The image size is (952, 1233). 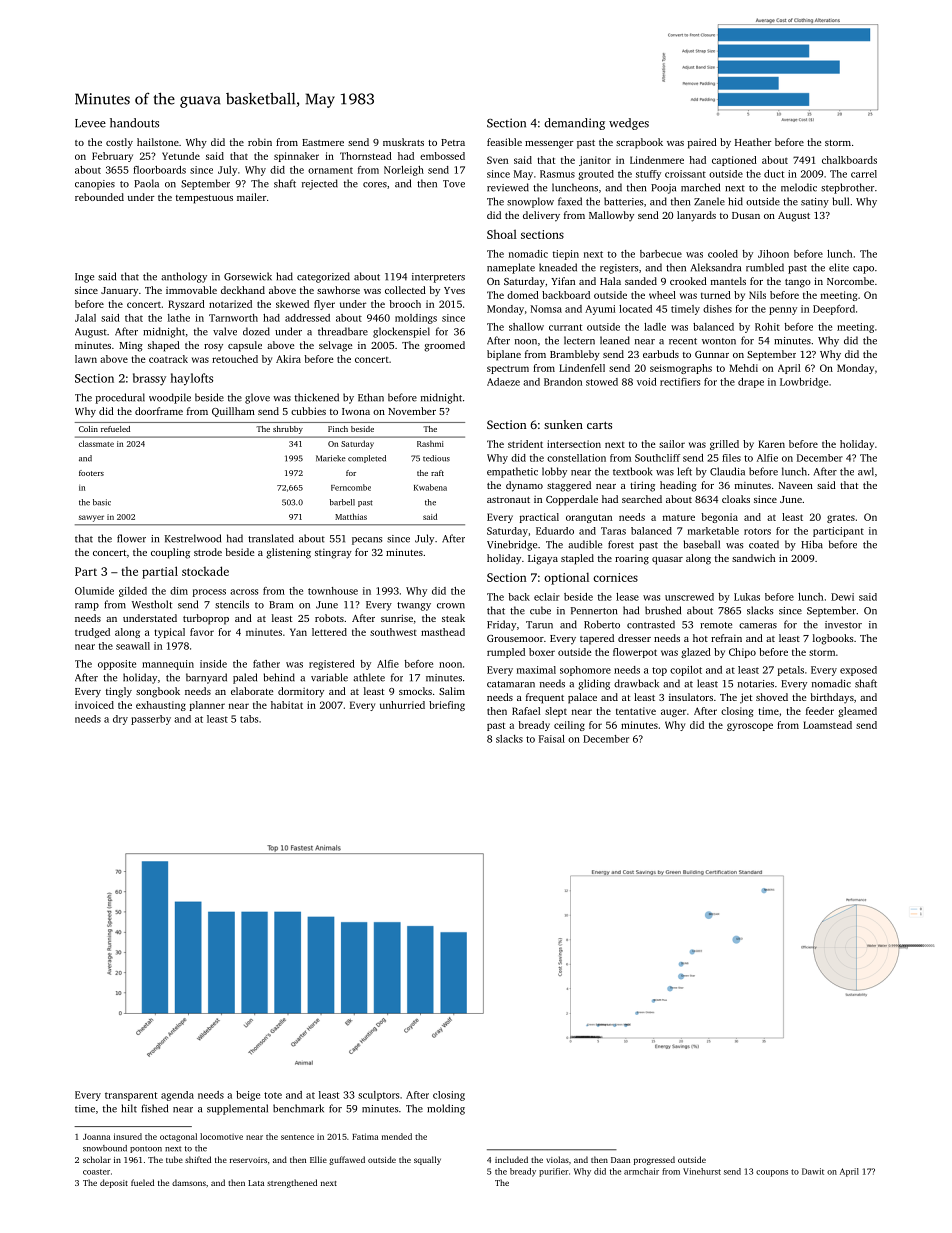 I want to click on Ligaya, so click(x=543, y=559).
